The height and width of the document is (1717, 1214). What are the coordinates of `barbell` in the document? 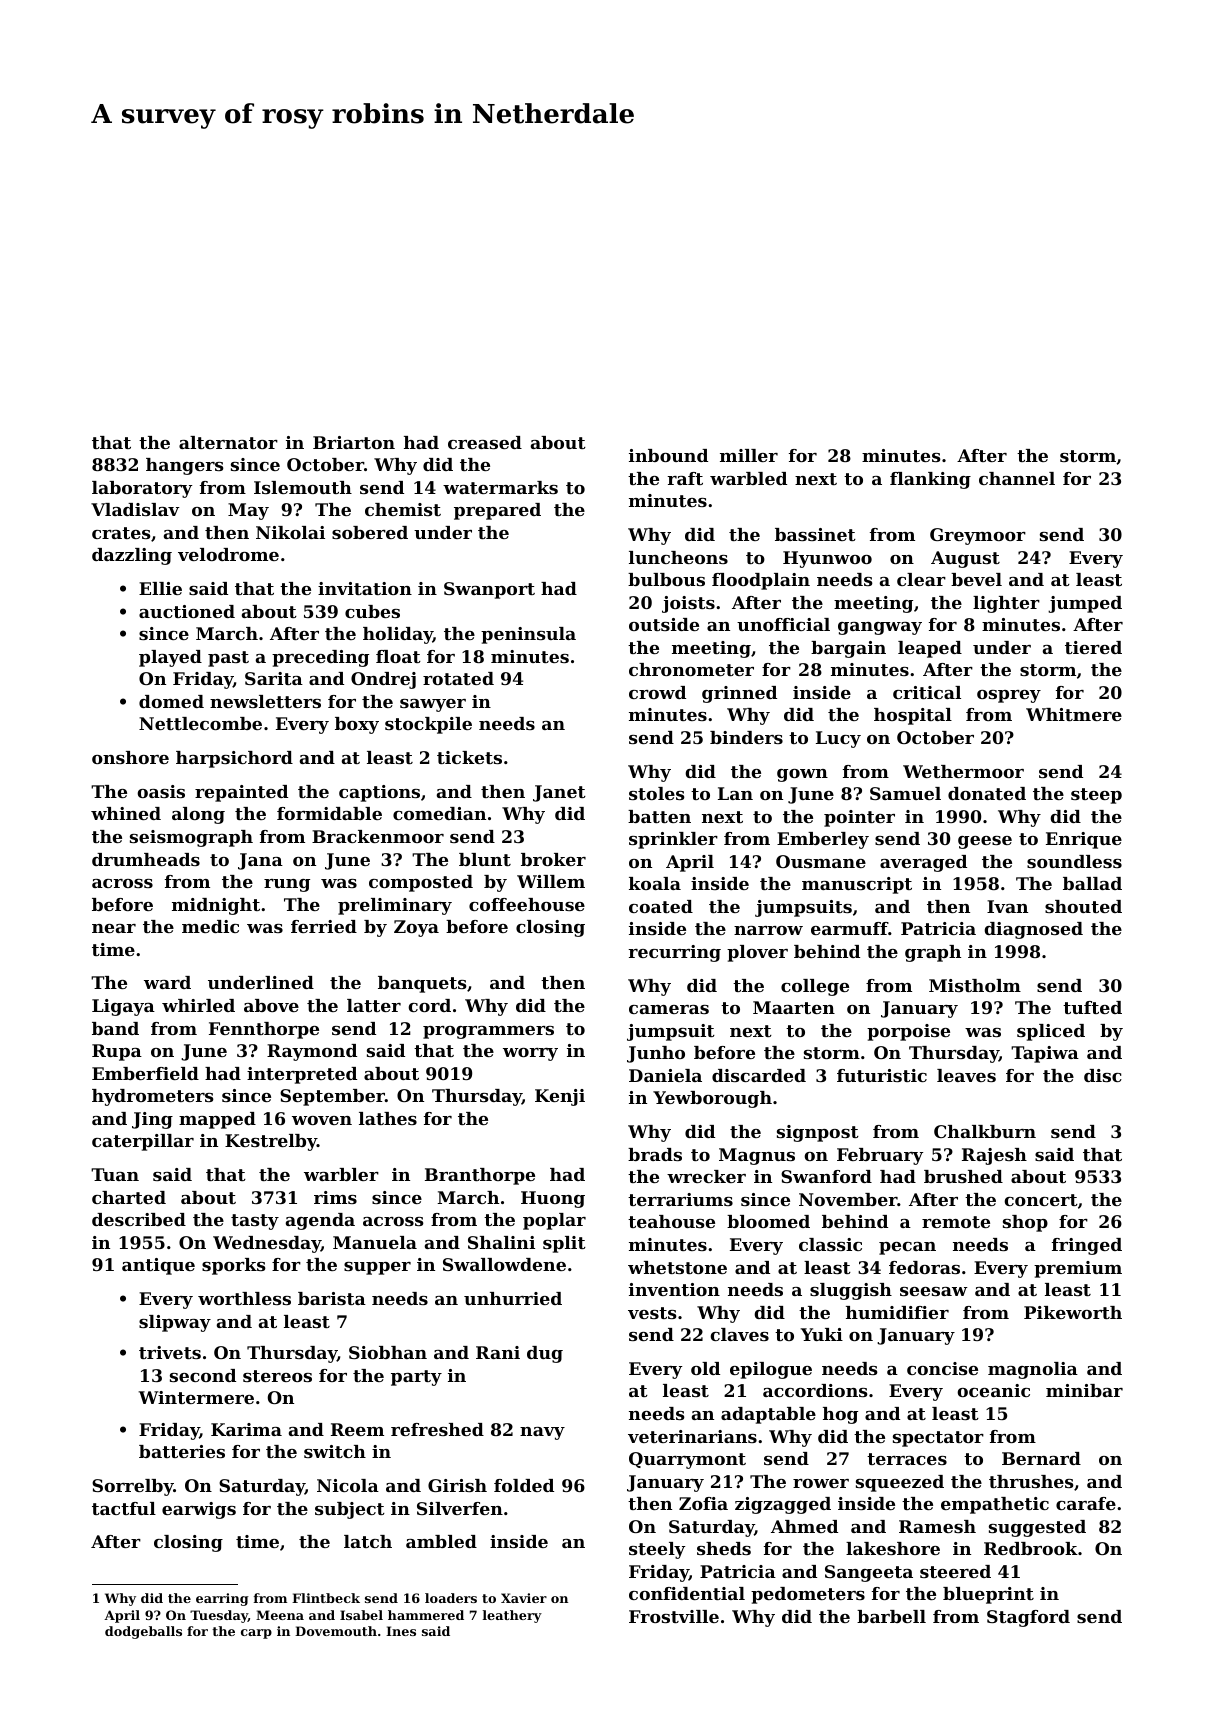 It's located at (891, 1616).
